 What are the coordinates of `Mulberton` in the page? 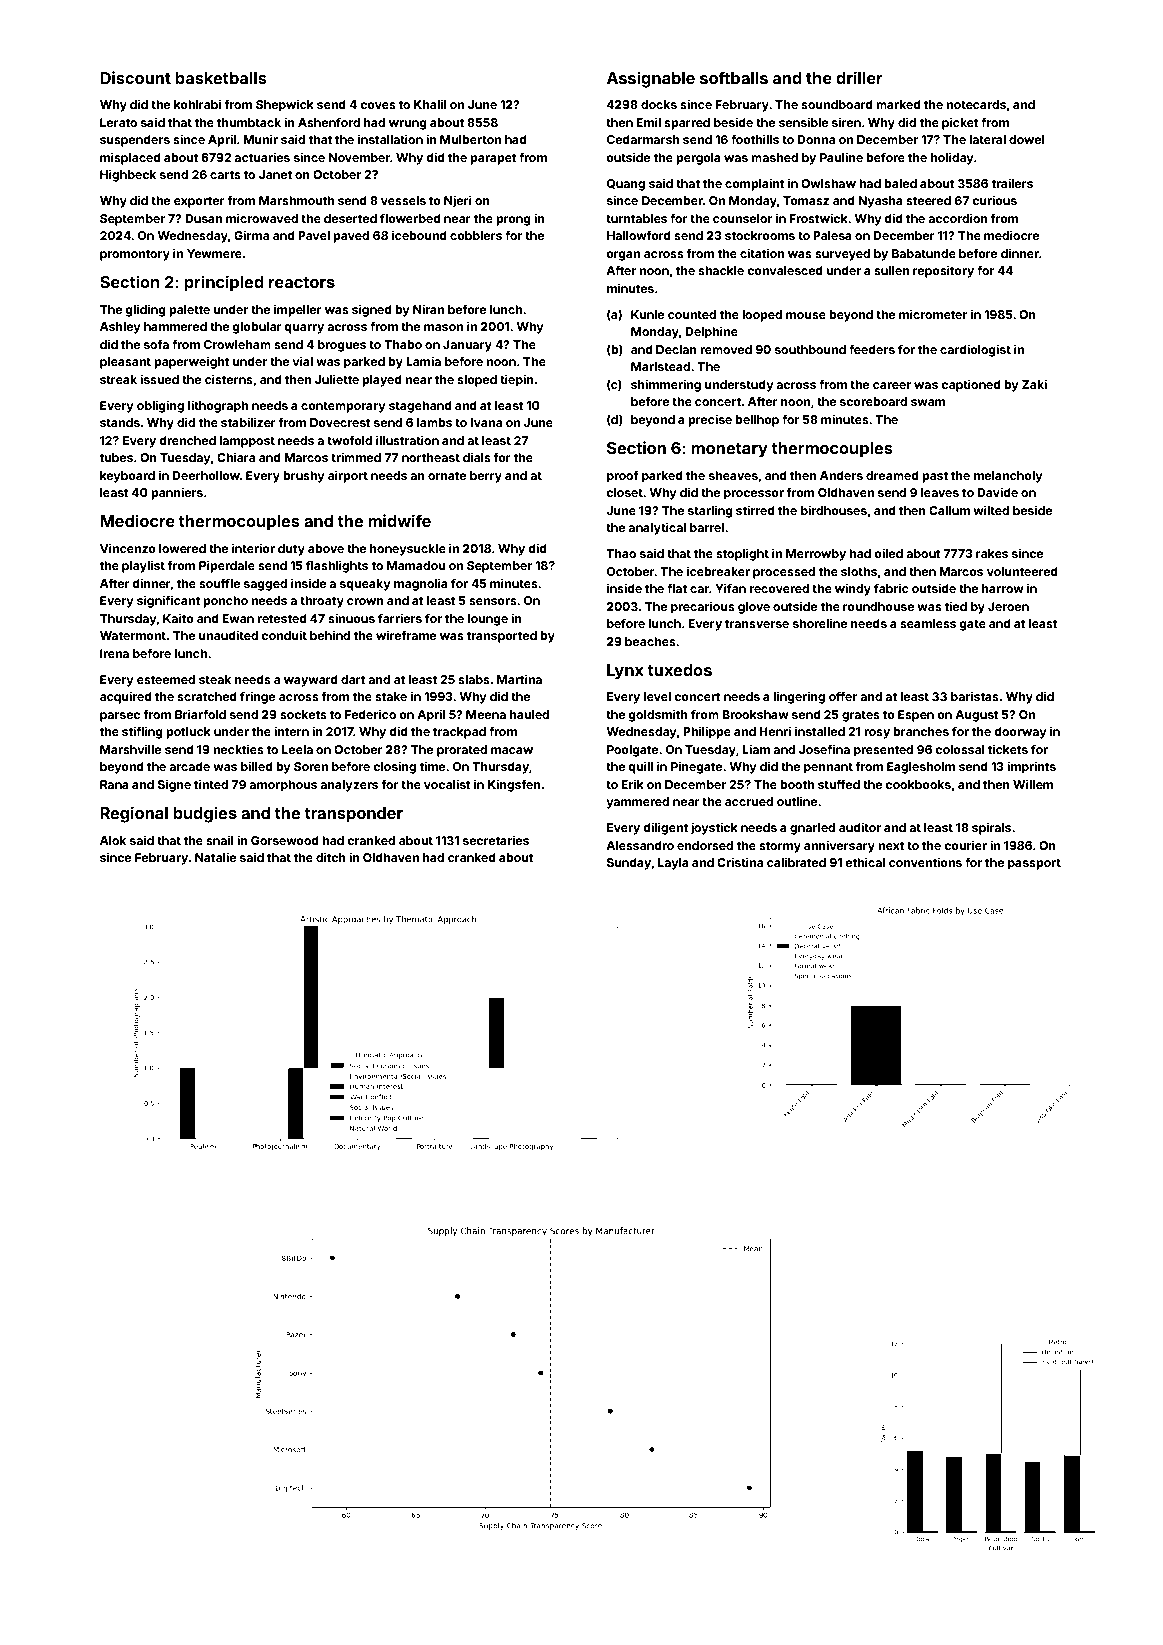 It's located at (470, 139).
